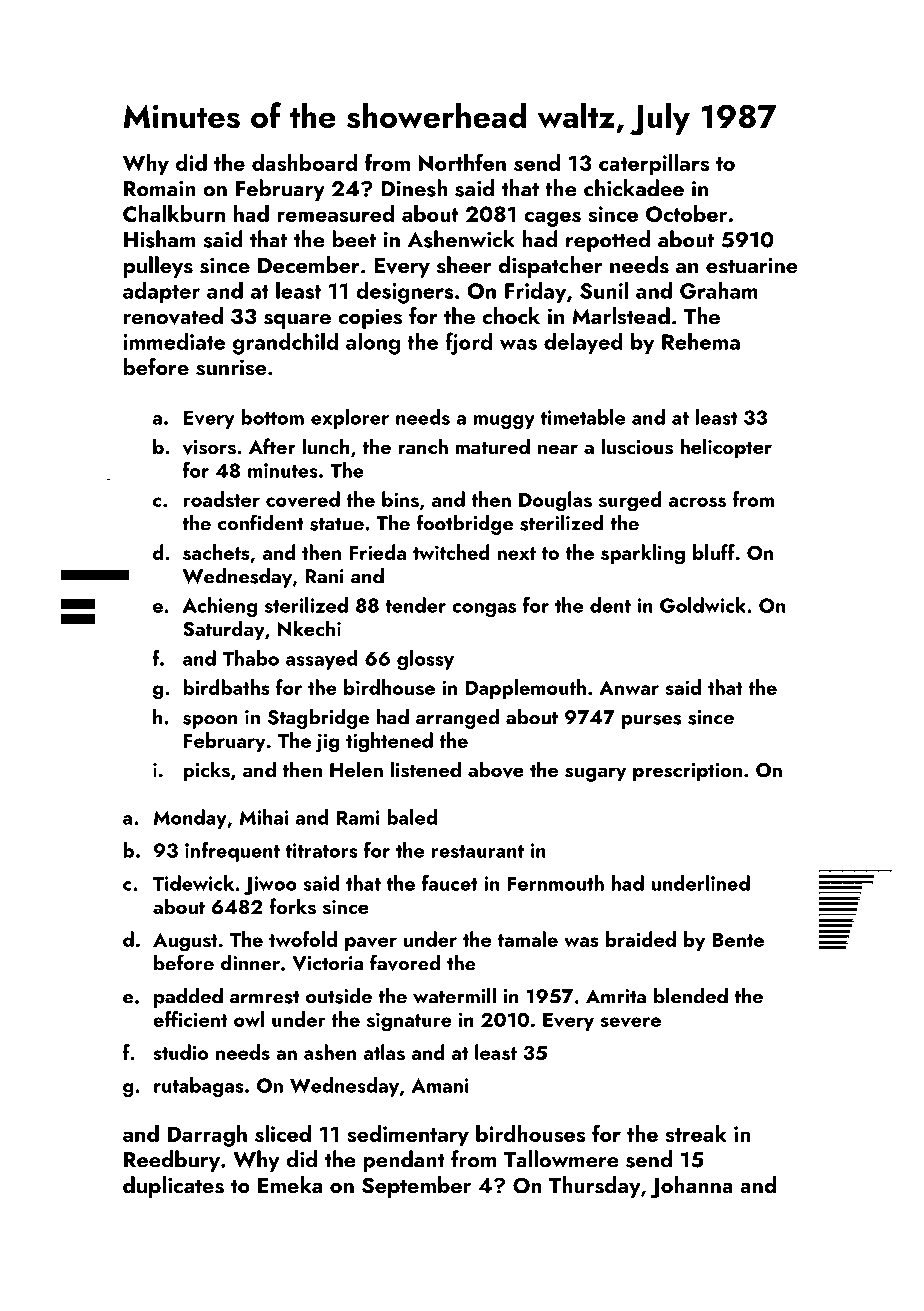 The height and width of the screenshot is (1311, 924). What do you see at coordinates (222, 499) in the screenshot?
I see `roadster` at bounding box center [222, 499].
